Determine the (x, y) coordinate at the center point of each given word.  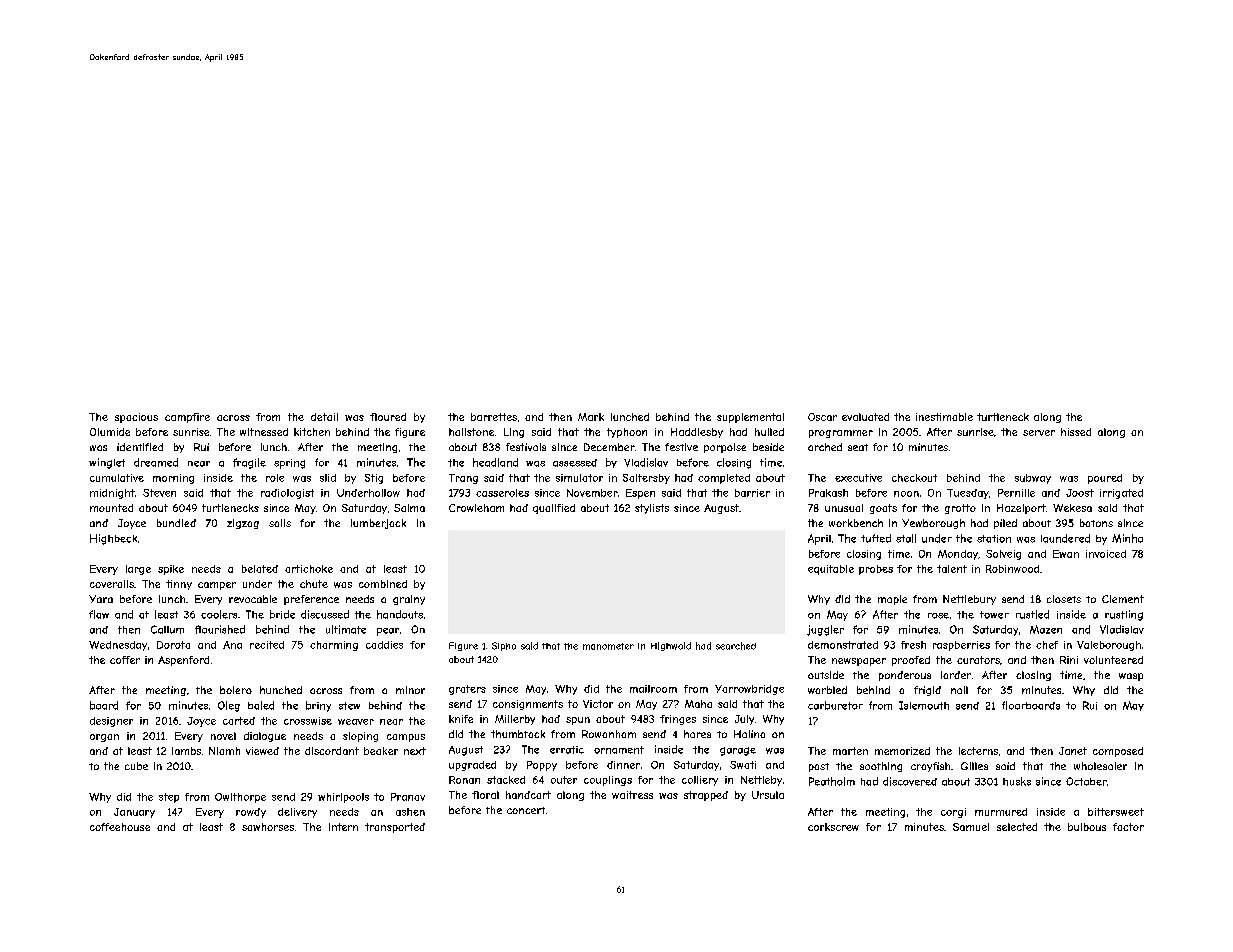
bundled (176, 523)
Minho (1127, 538)
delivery (297, 813)
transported (395, 828)
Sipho (504, 646)
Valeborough (1109, 646)
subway (1033, 479)
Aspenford (183, 661)
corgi (953, 813)
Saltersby (646, 479)
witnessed (264, 432)
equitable (831, 570)
